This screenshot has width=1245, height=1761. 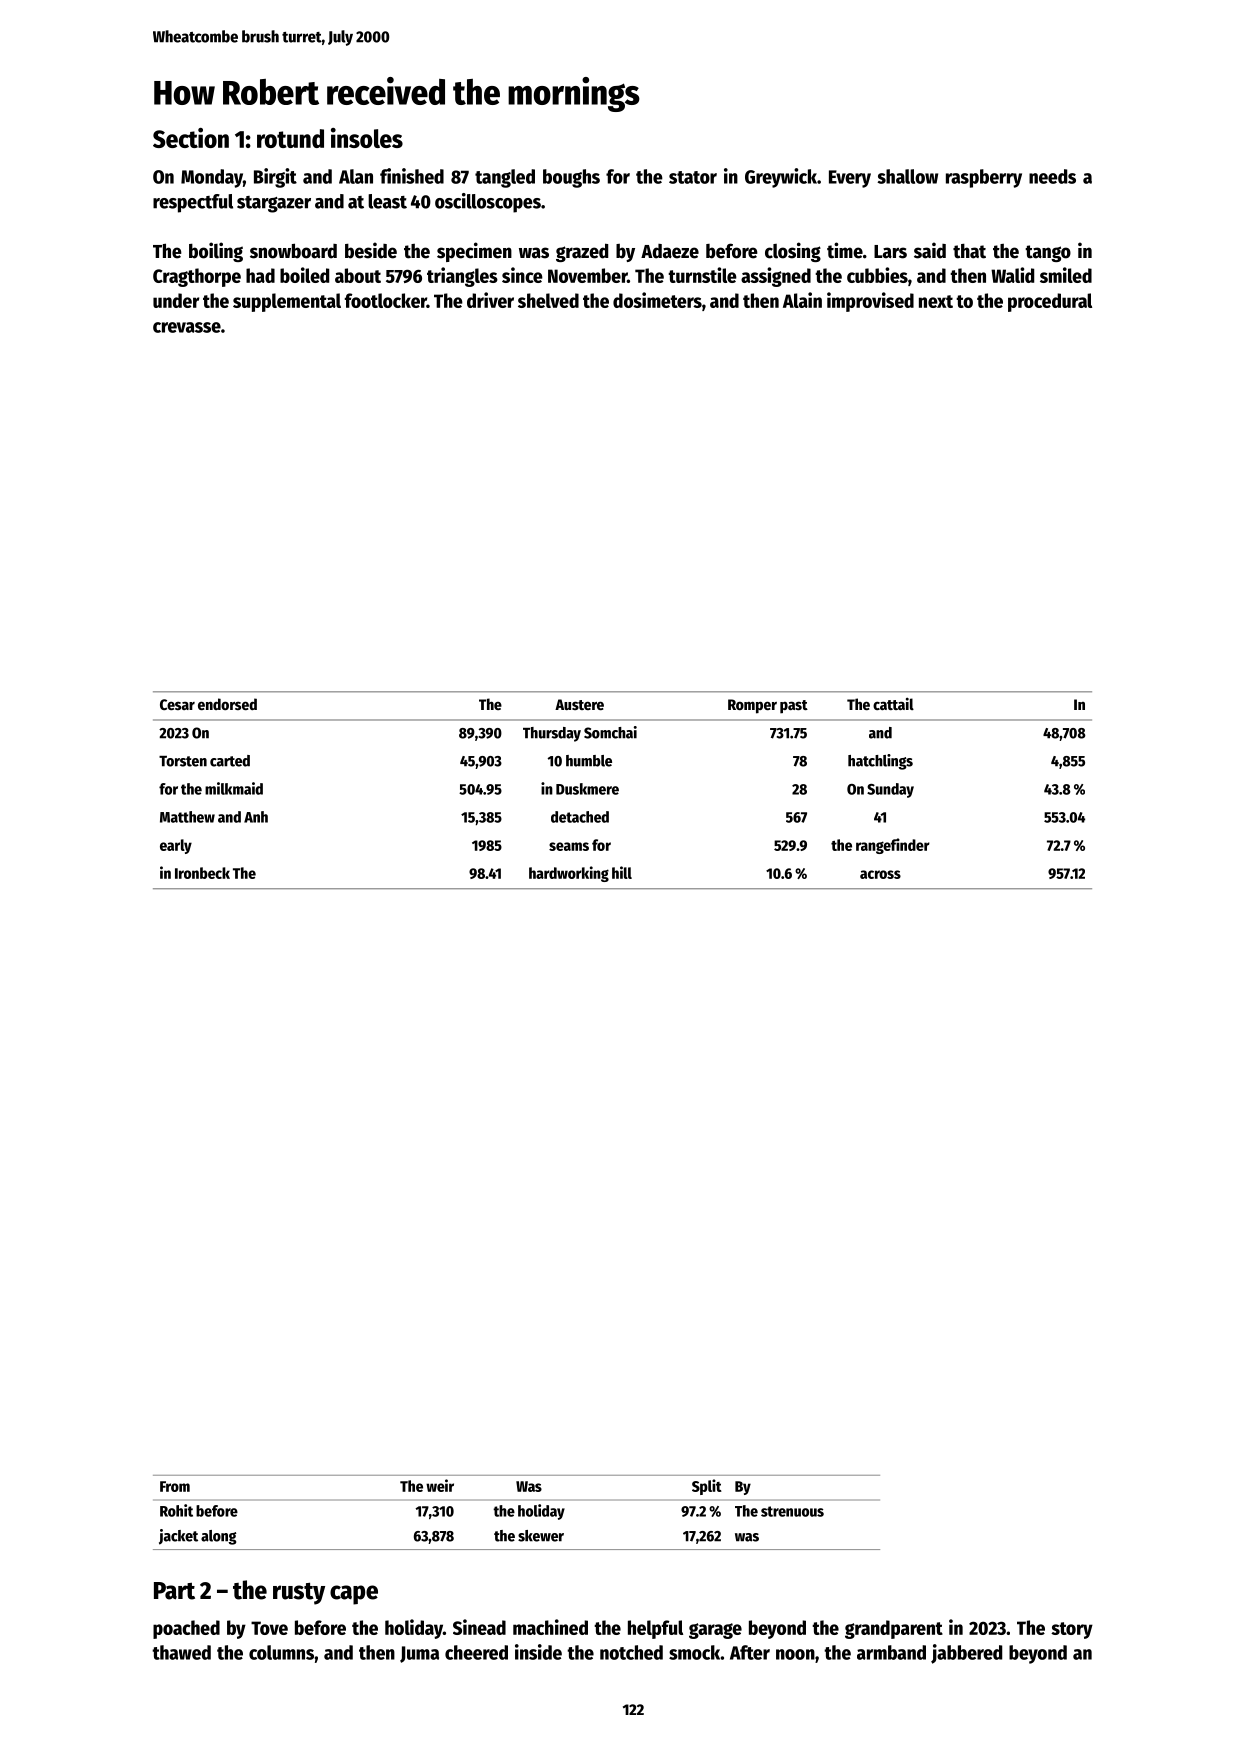 What do you see at coordinates (181, 1652) in the screenshot?
I see `thawed` at bounding box center [181, 1652].
